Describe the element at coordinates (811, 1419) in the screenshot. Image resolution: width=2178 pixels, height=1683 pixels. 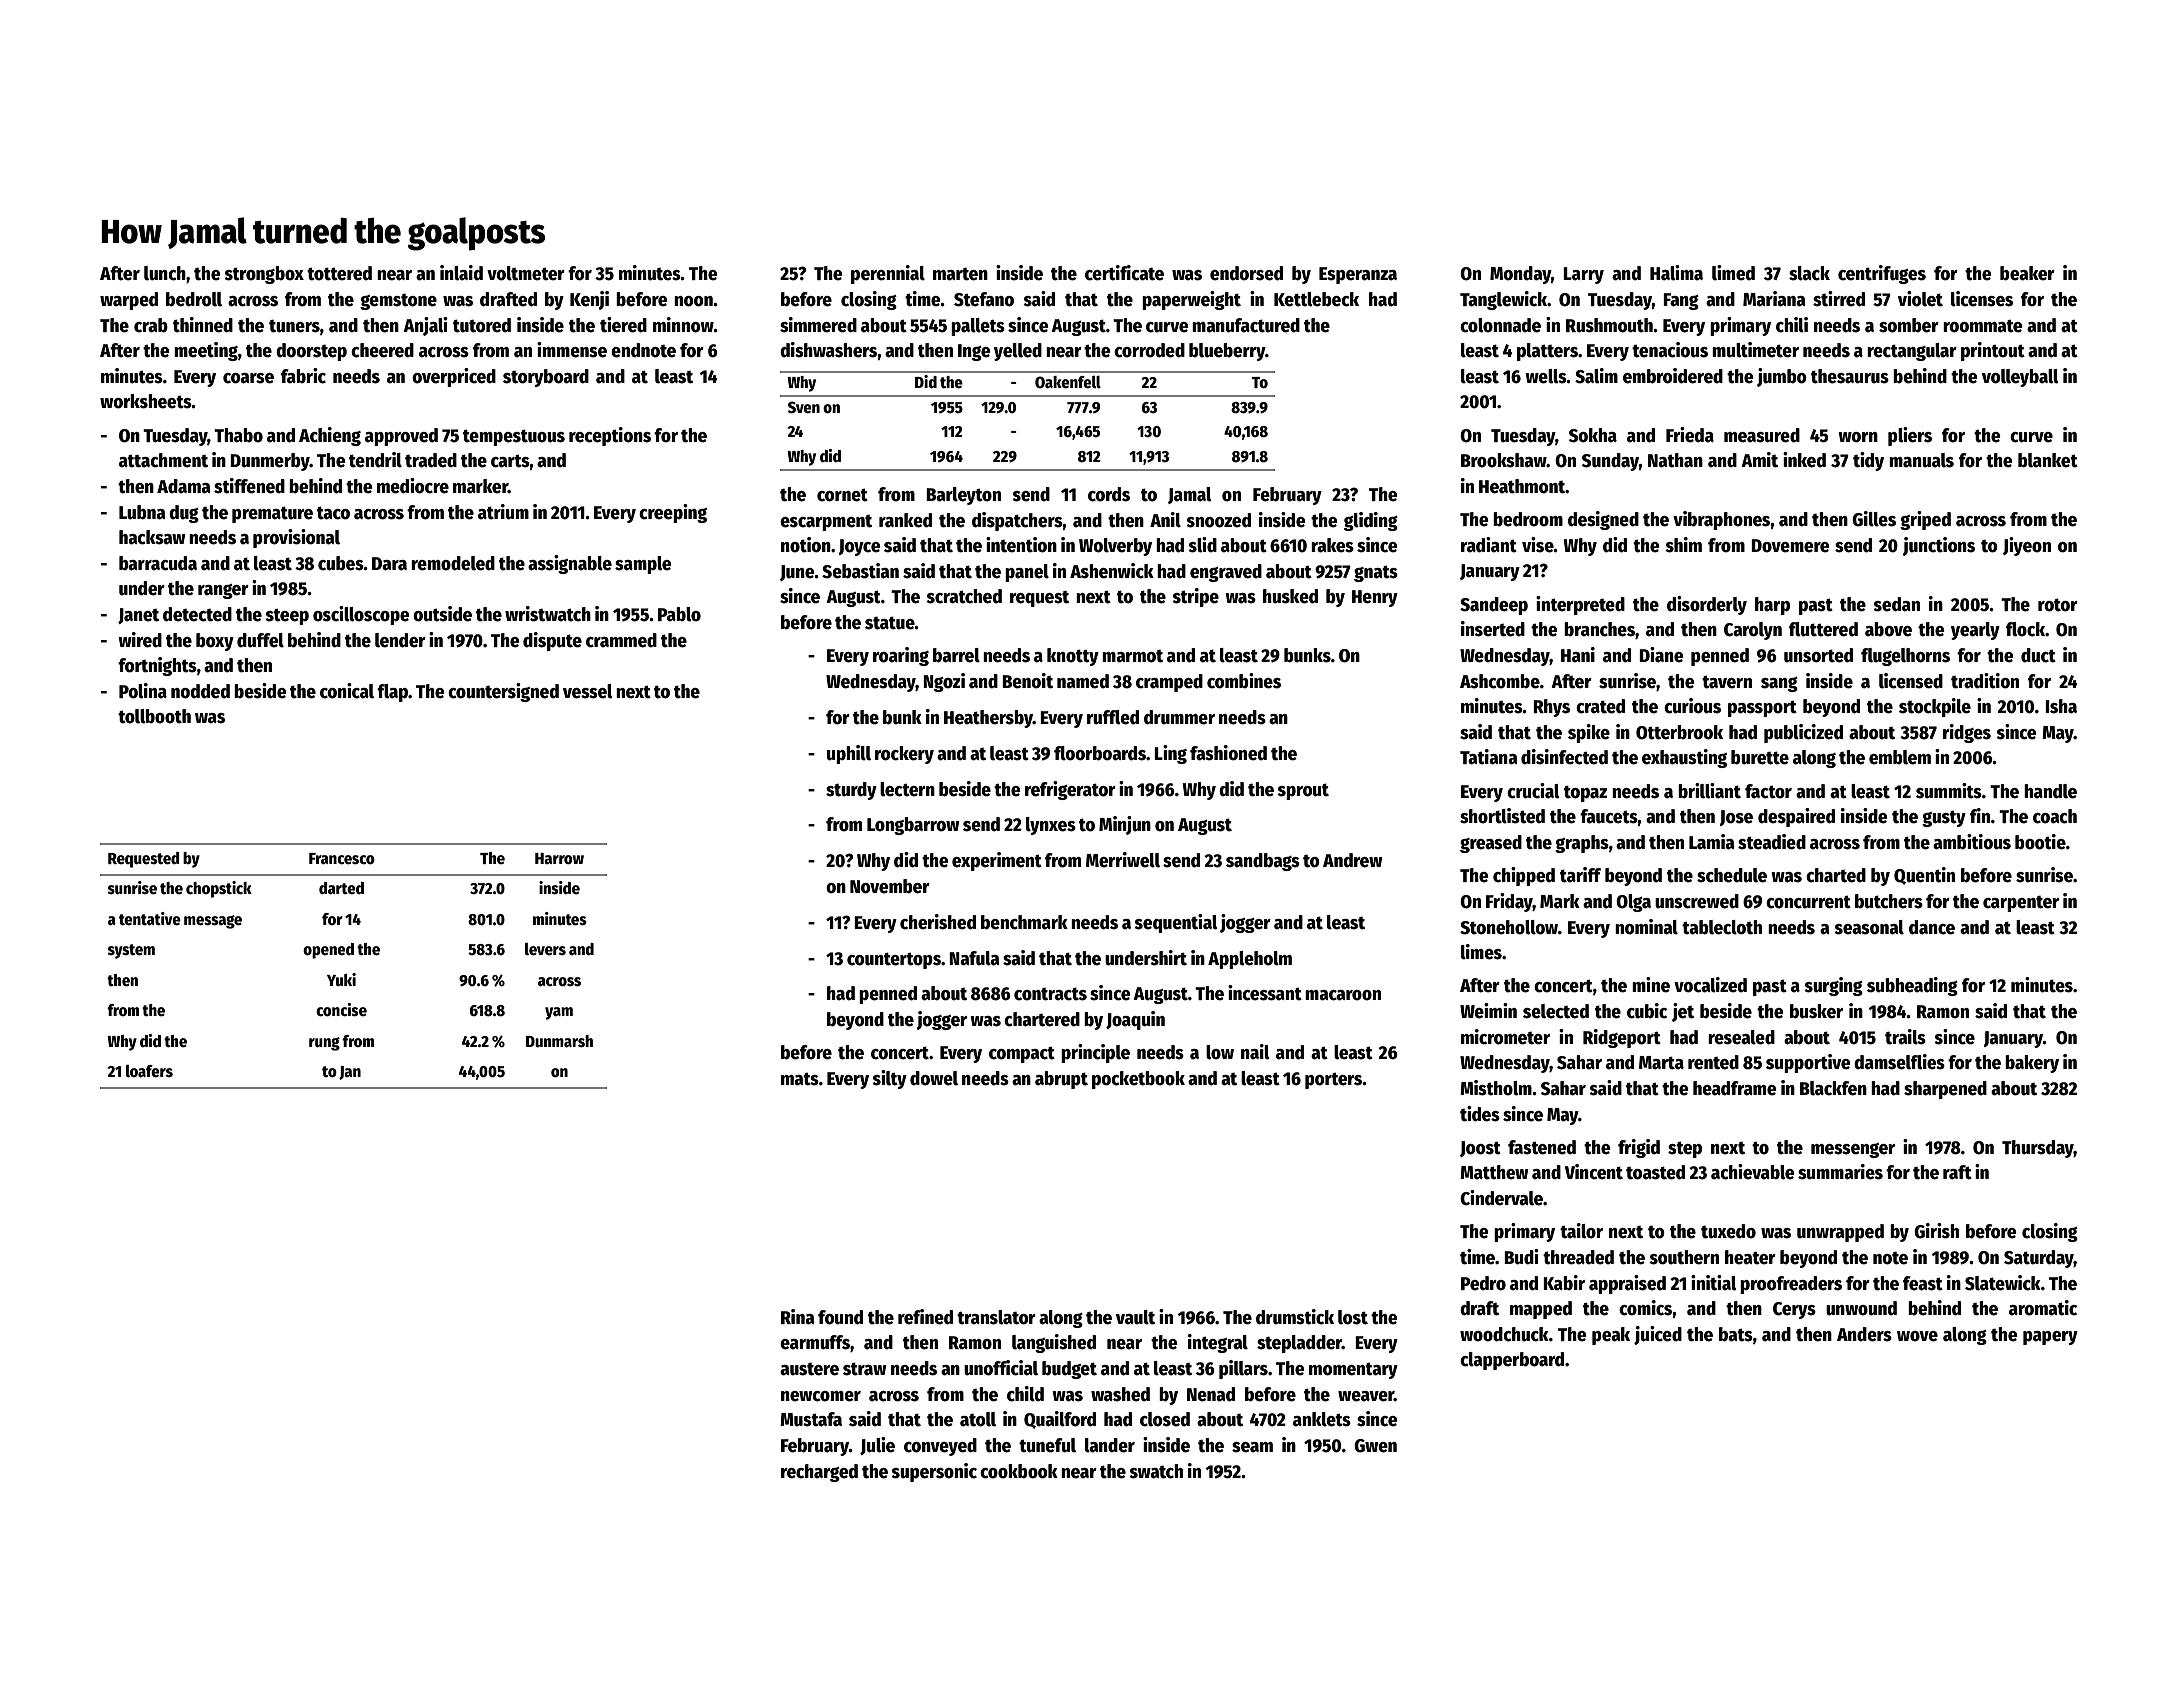
I see `Mustafa` at that location.
